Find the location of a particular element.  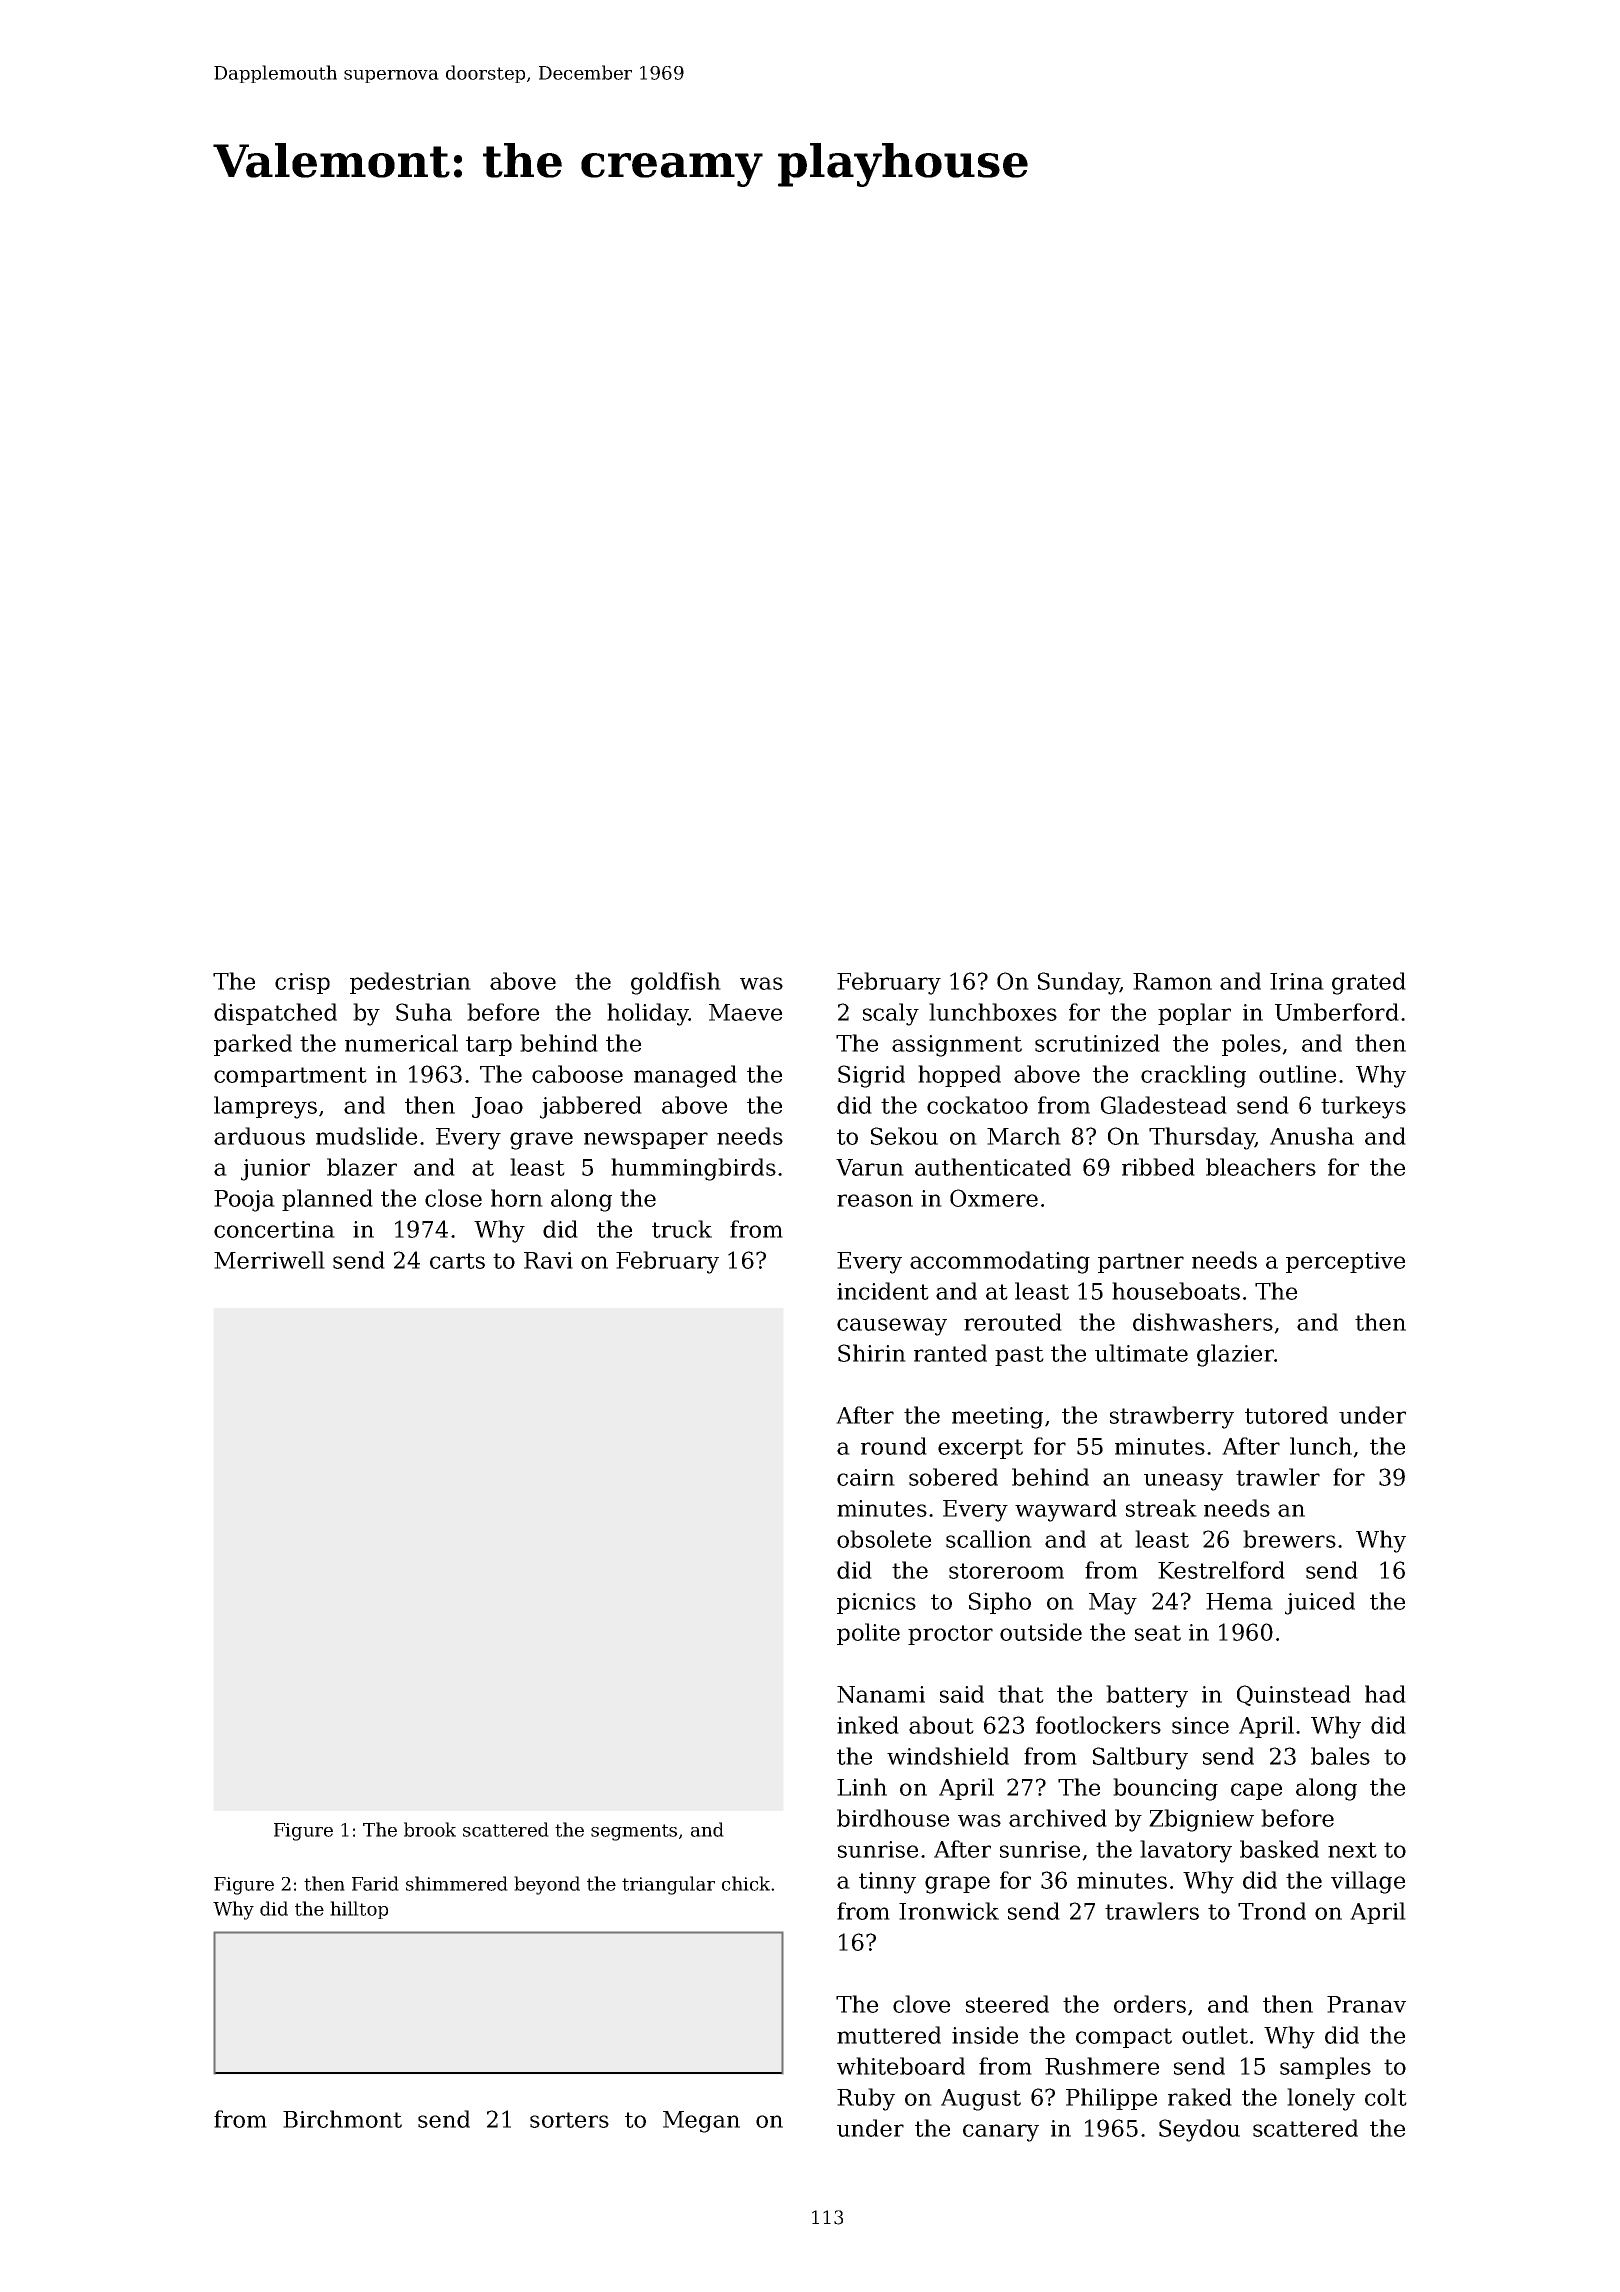

Birchmont is located at coordinates (342, 2119).
